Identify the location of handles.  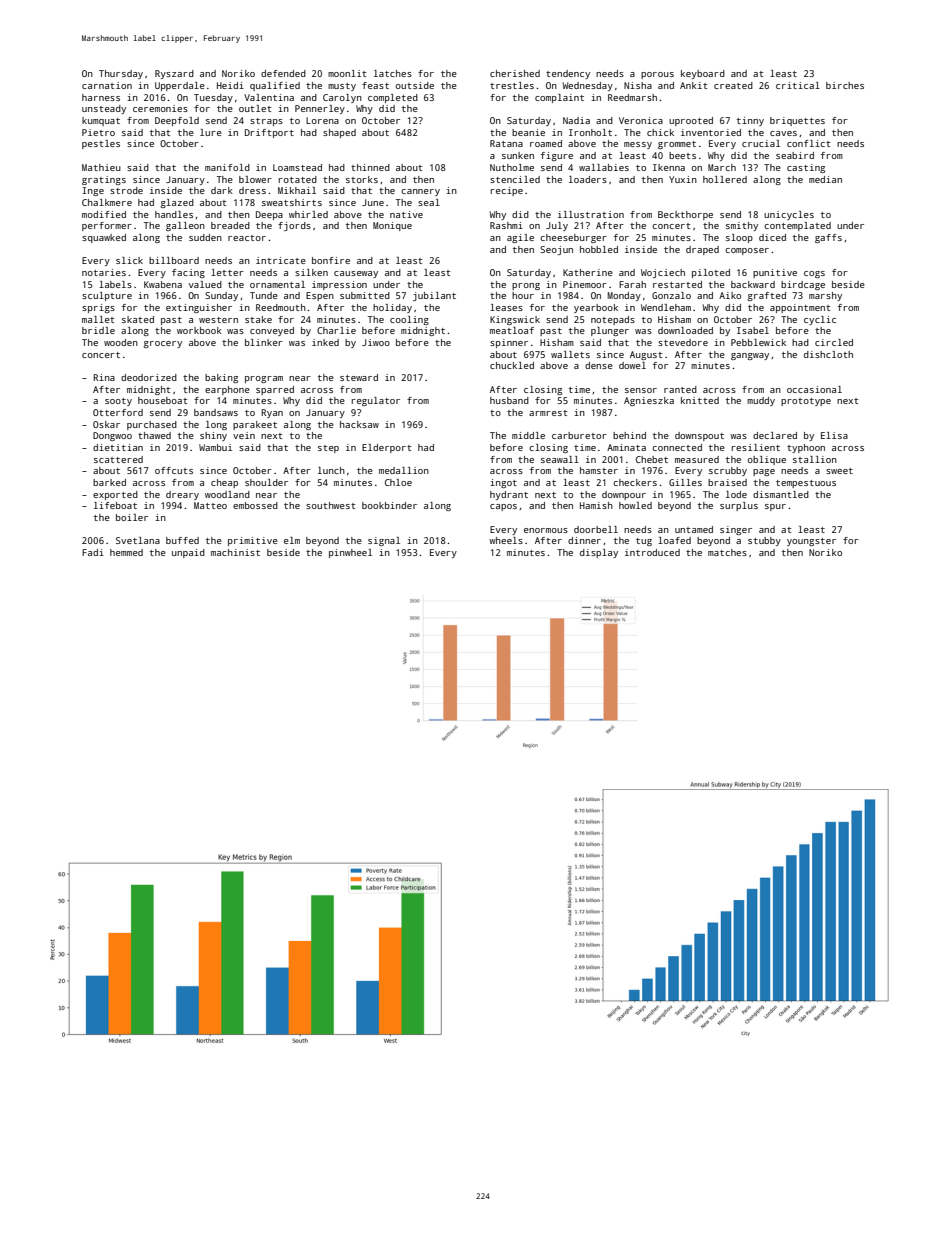
(174, 214).
